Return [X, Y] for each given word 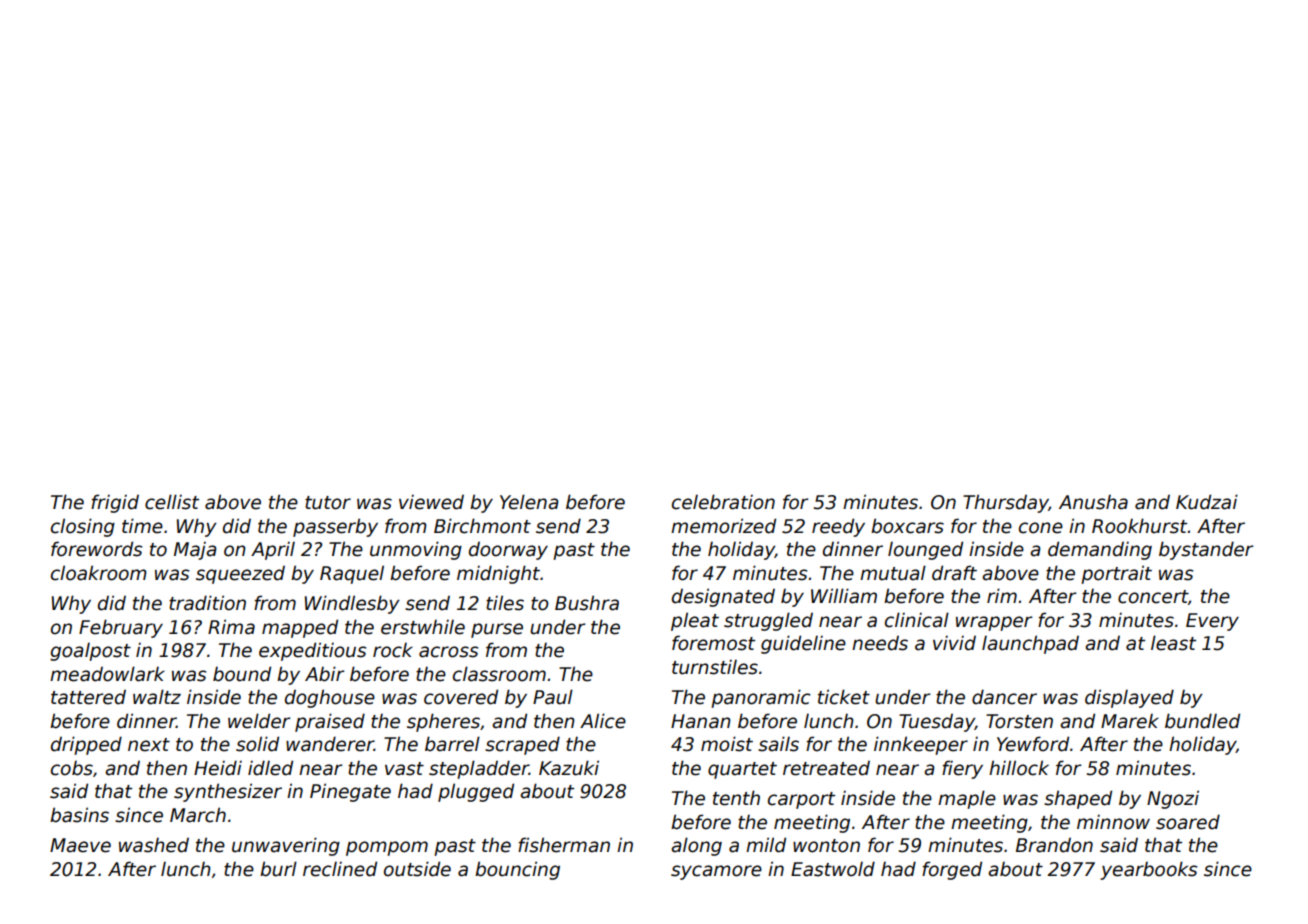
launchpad [1030, 644]
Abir [324, 674]
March [198, 815]
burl [278, 869]
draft [954, 573]
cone [1041, 528]
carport [801, 800]
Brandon [1054, 845]
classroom [499, 674]
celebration [723, 502]
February [121, 628]
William [844, 596]
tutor [328, 503]
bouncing [517, 870]
